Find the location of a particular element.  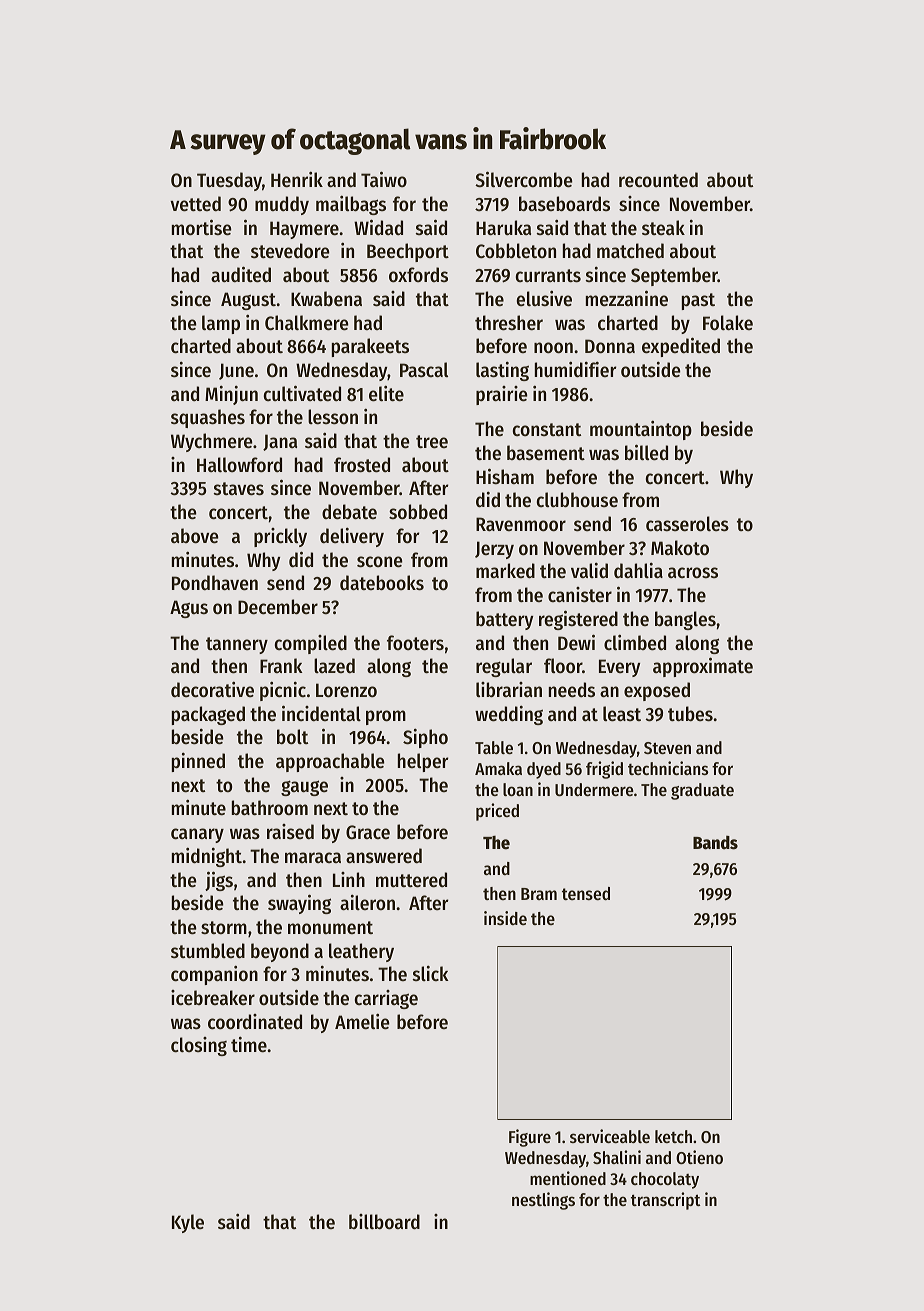

Sipho is located at coordinates (425, 738).
